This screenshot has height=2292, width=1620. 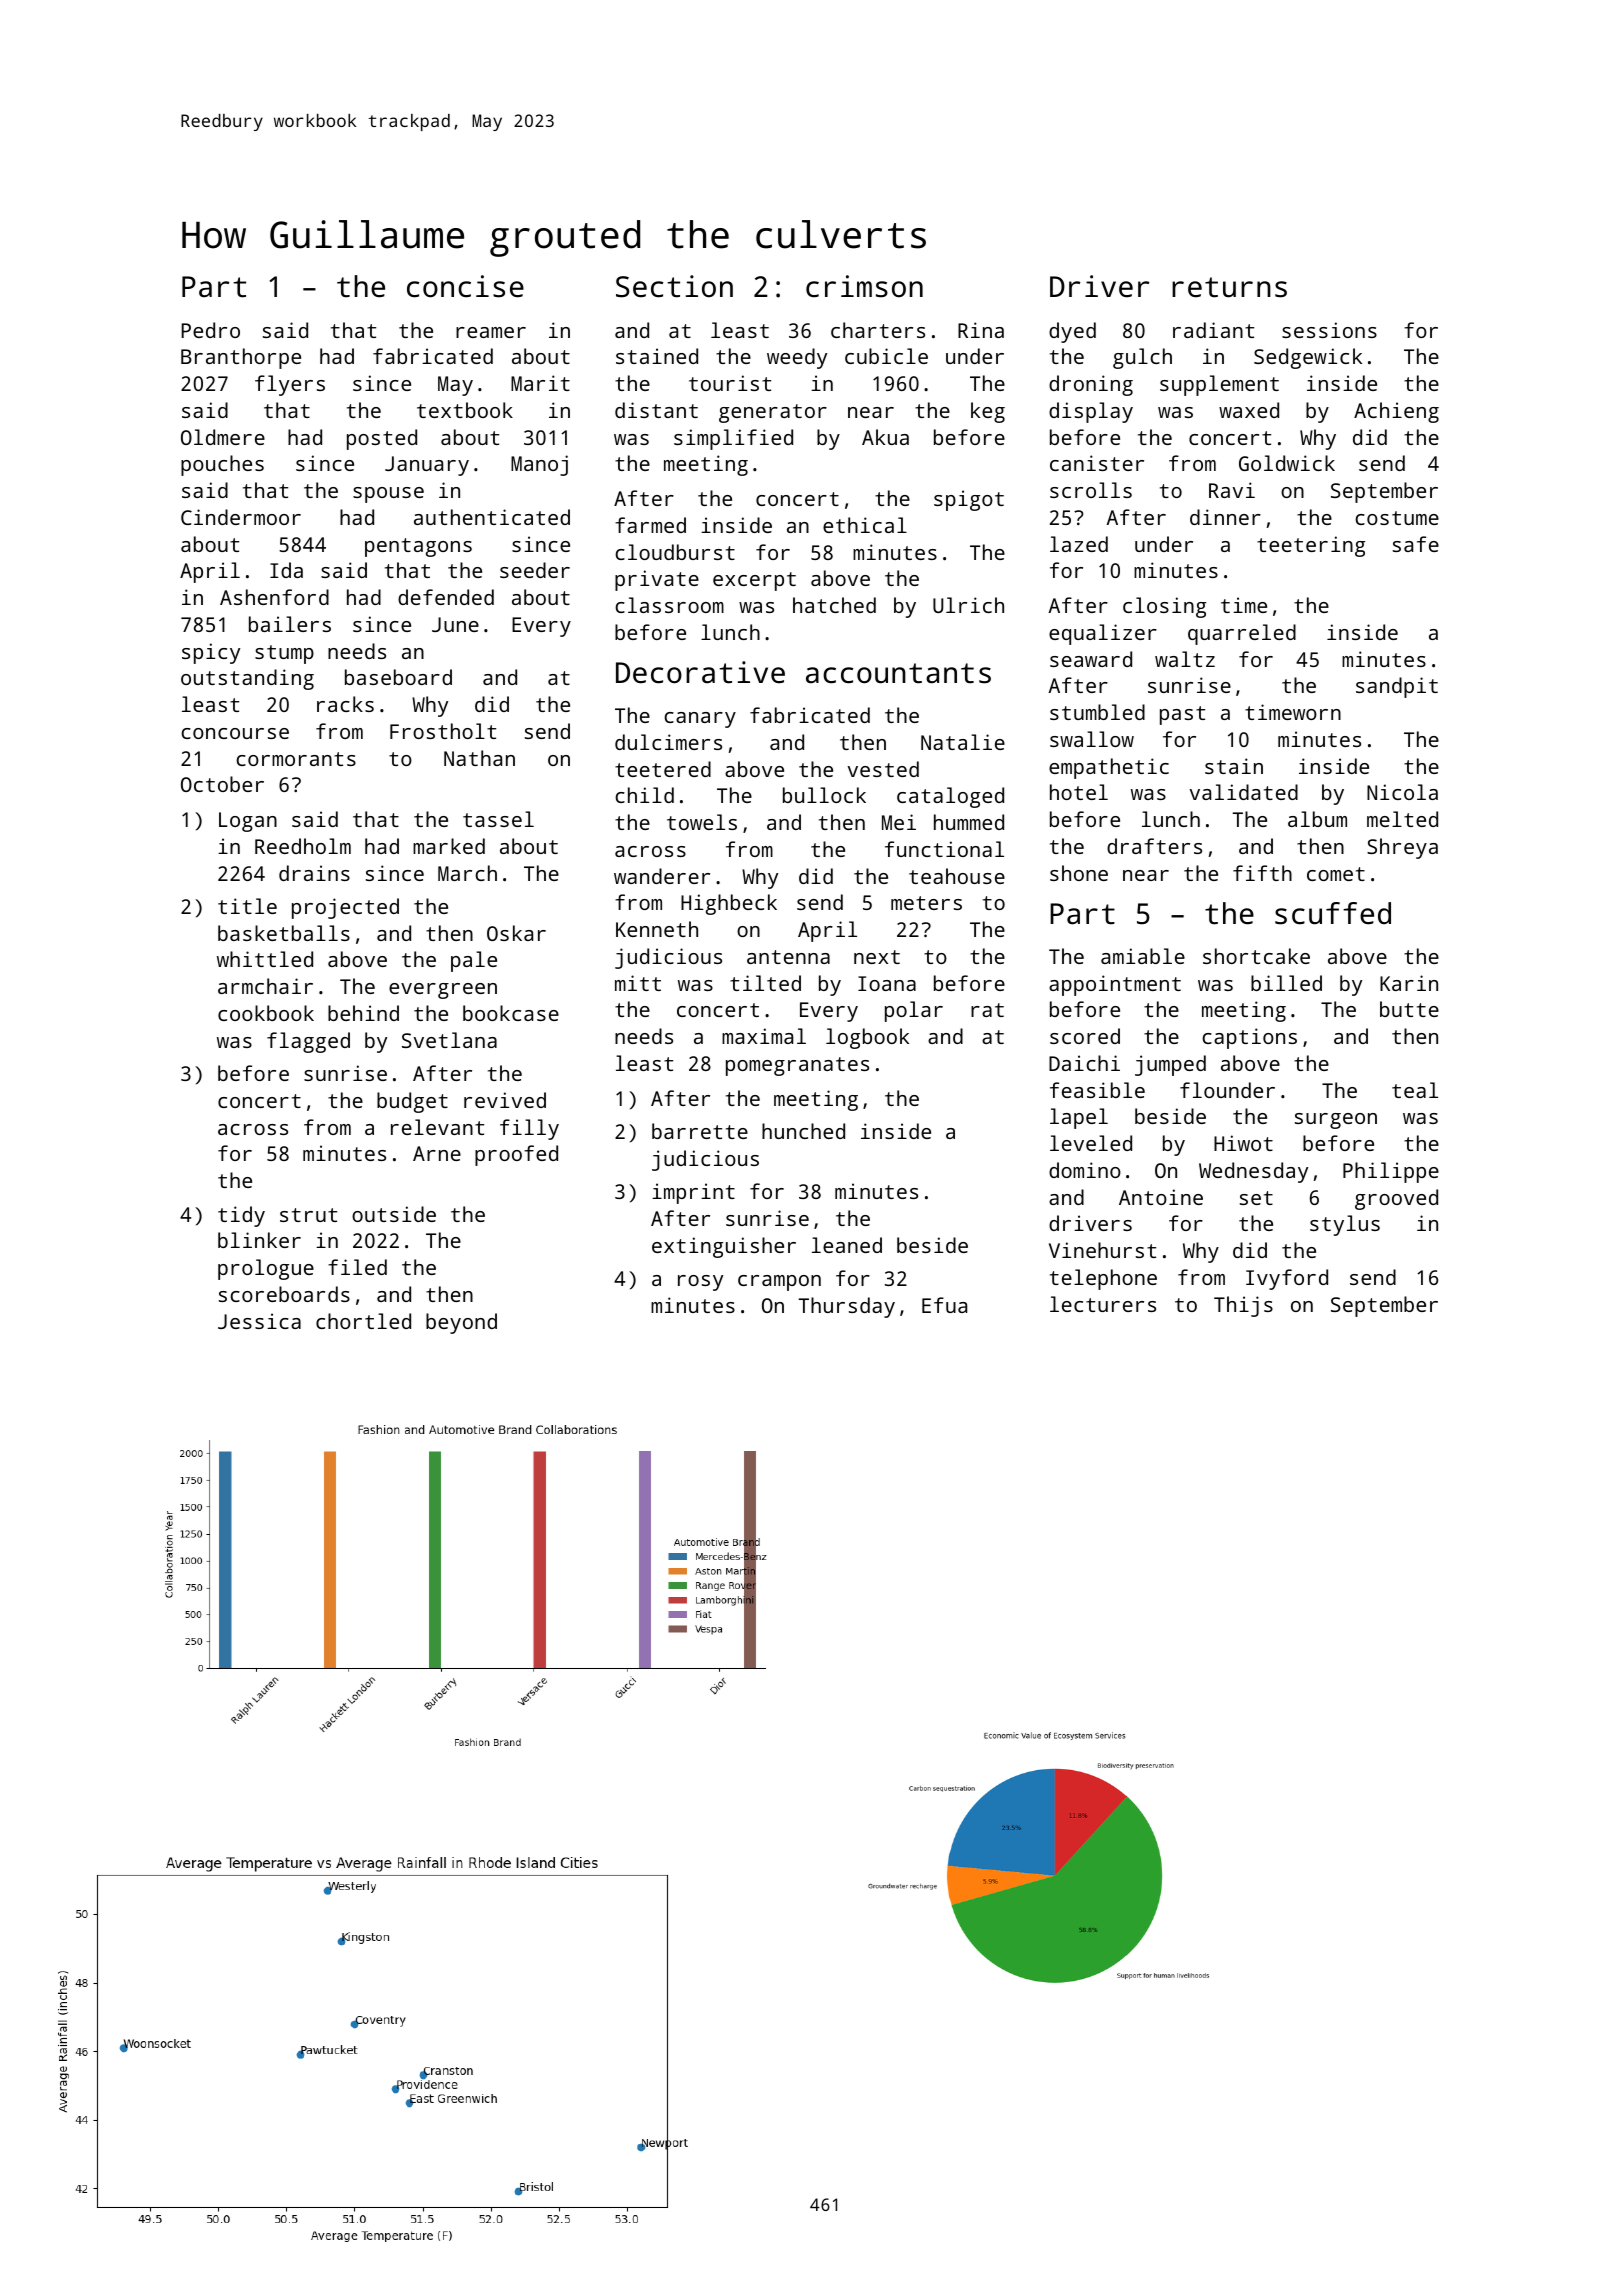 What do you see at coordinates (1262, 873) in the screenshot?
I see `fifth` at bounding box center [1262, 873].
